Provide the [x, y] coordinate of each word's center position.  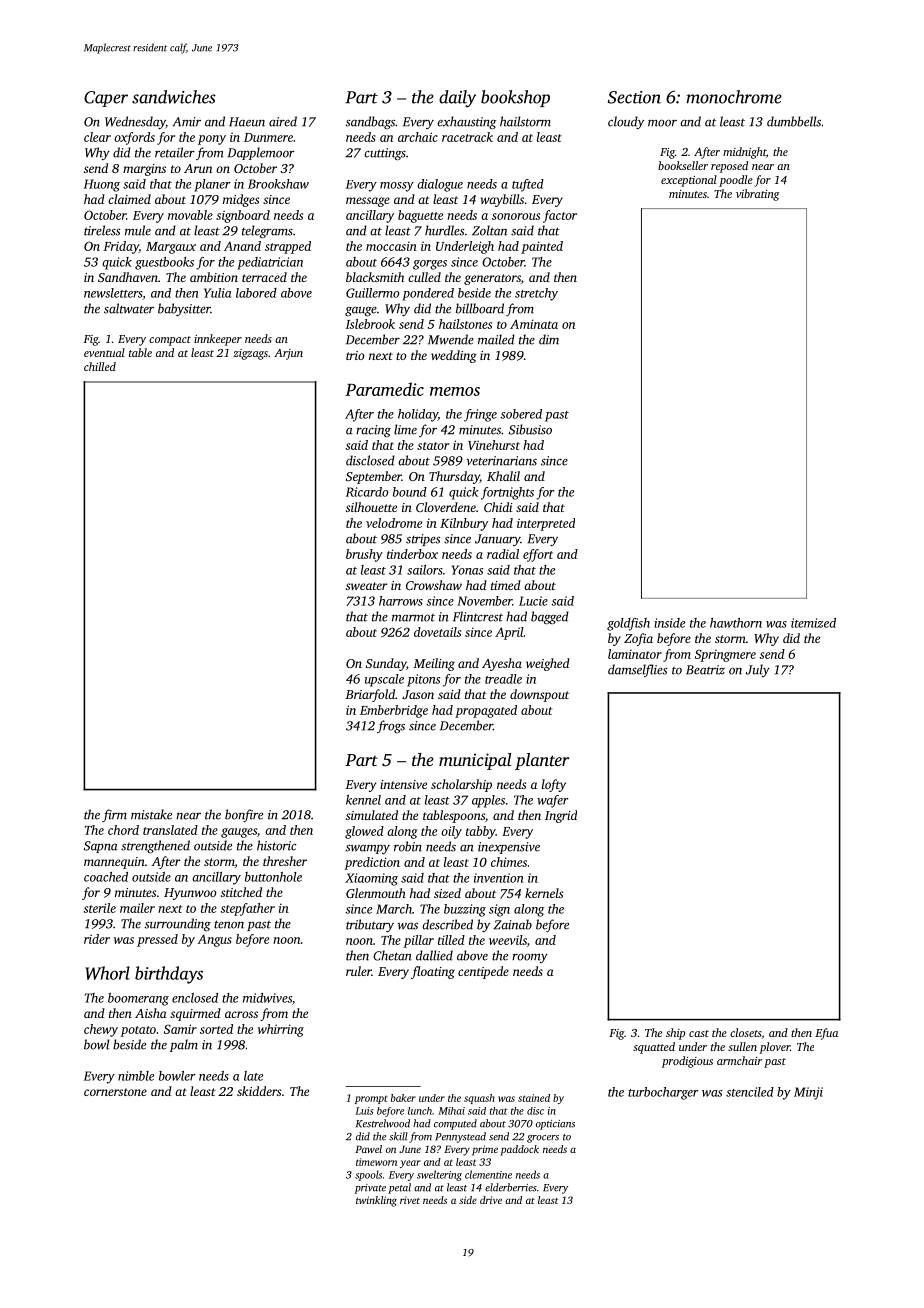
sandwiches [174, 97]
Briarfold [370, 695]
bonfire [244, 815]
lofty [554, 785]
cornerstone [115, 1092]
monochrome [734, 97]
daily [457, 99]
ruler [359, 971]
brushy [364, 555]
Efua [826, 1034]
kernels [544, 893]
